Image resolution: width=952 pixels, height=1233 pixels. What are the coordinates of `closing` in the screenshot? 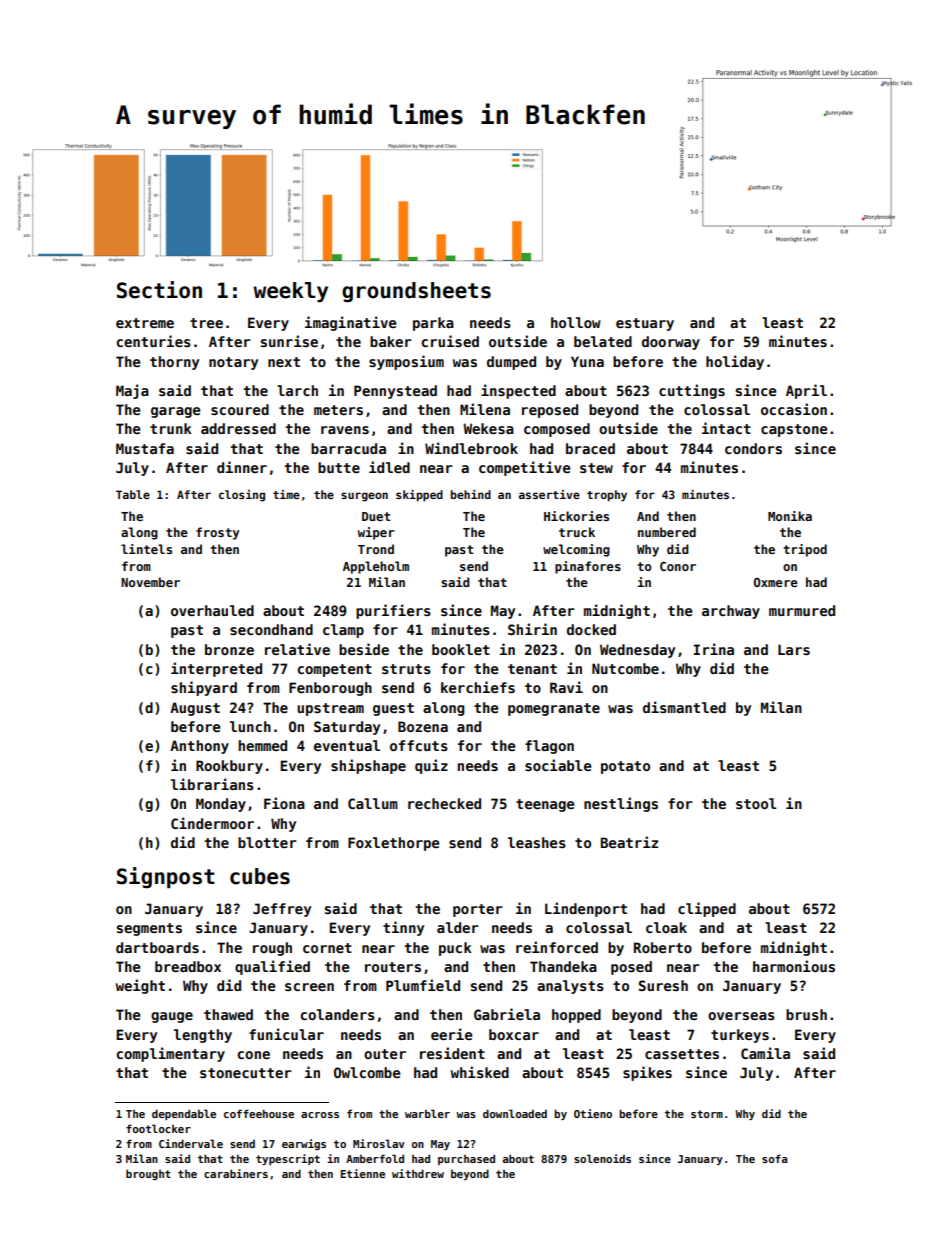 It's located at (242, 496).
